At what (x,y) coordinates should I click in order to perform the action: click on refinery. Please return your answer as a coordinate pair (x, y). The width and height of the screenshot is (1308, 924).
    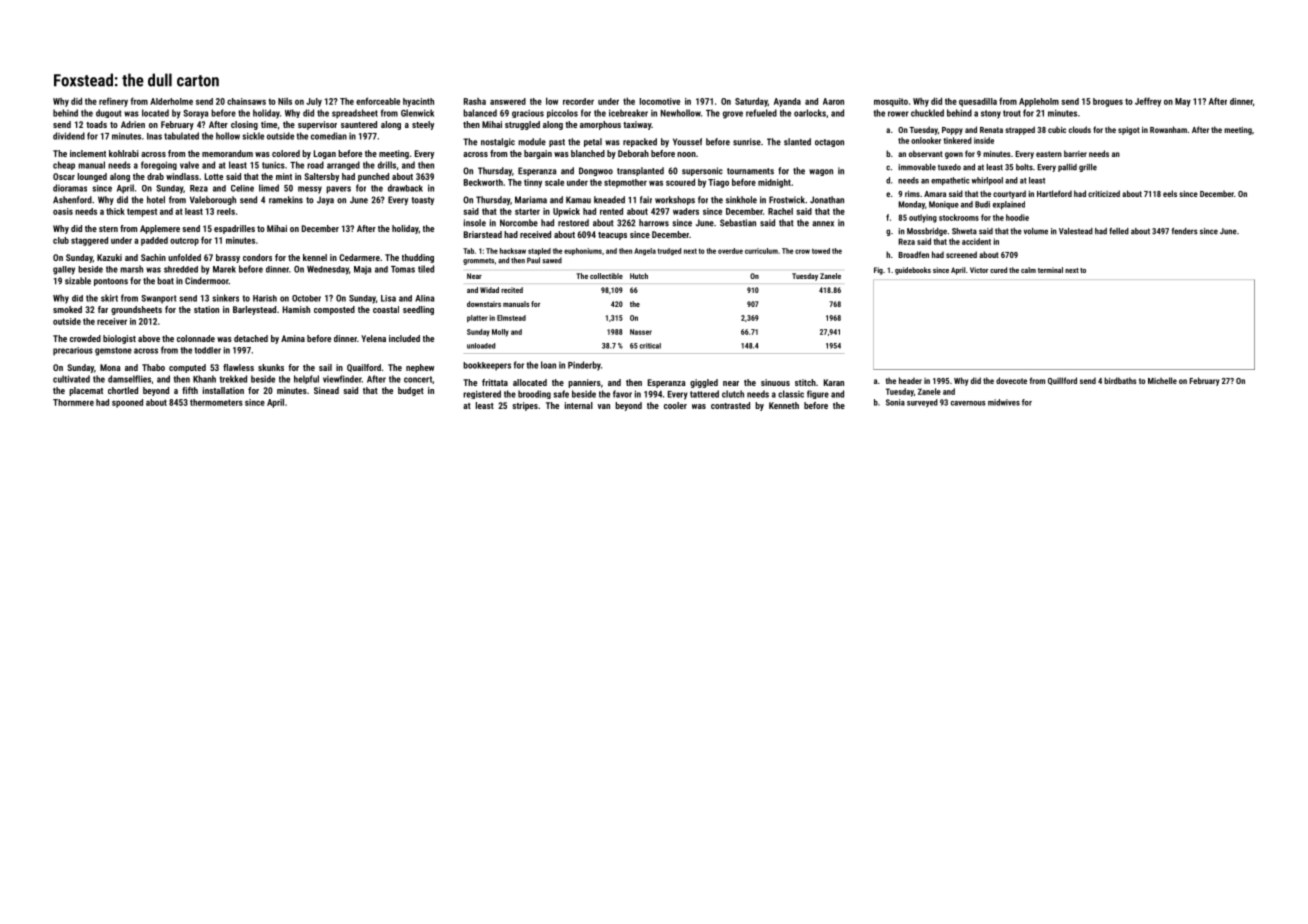
    Looking at the image, I should click on (113, 102).
